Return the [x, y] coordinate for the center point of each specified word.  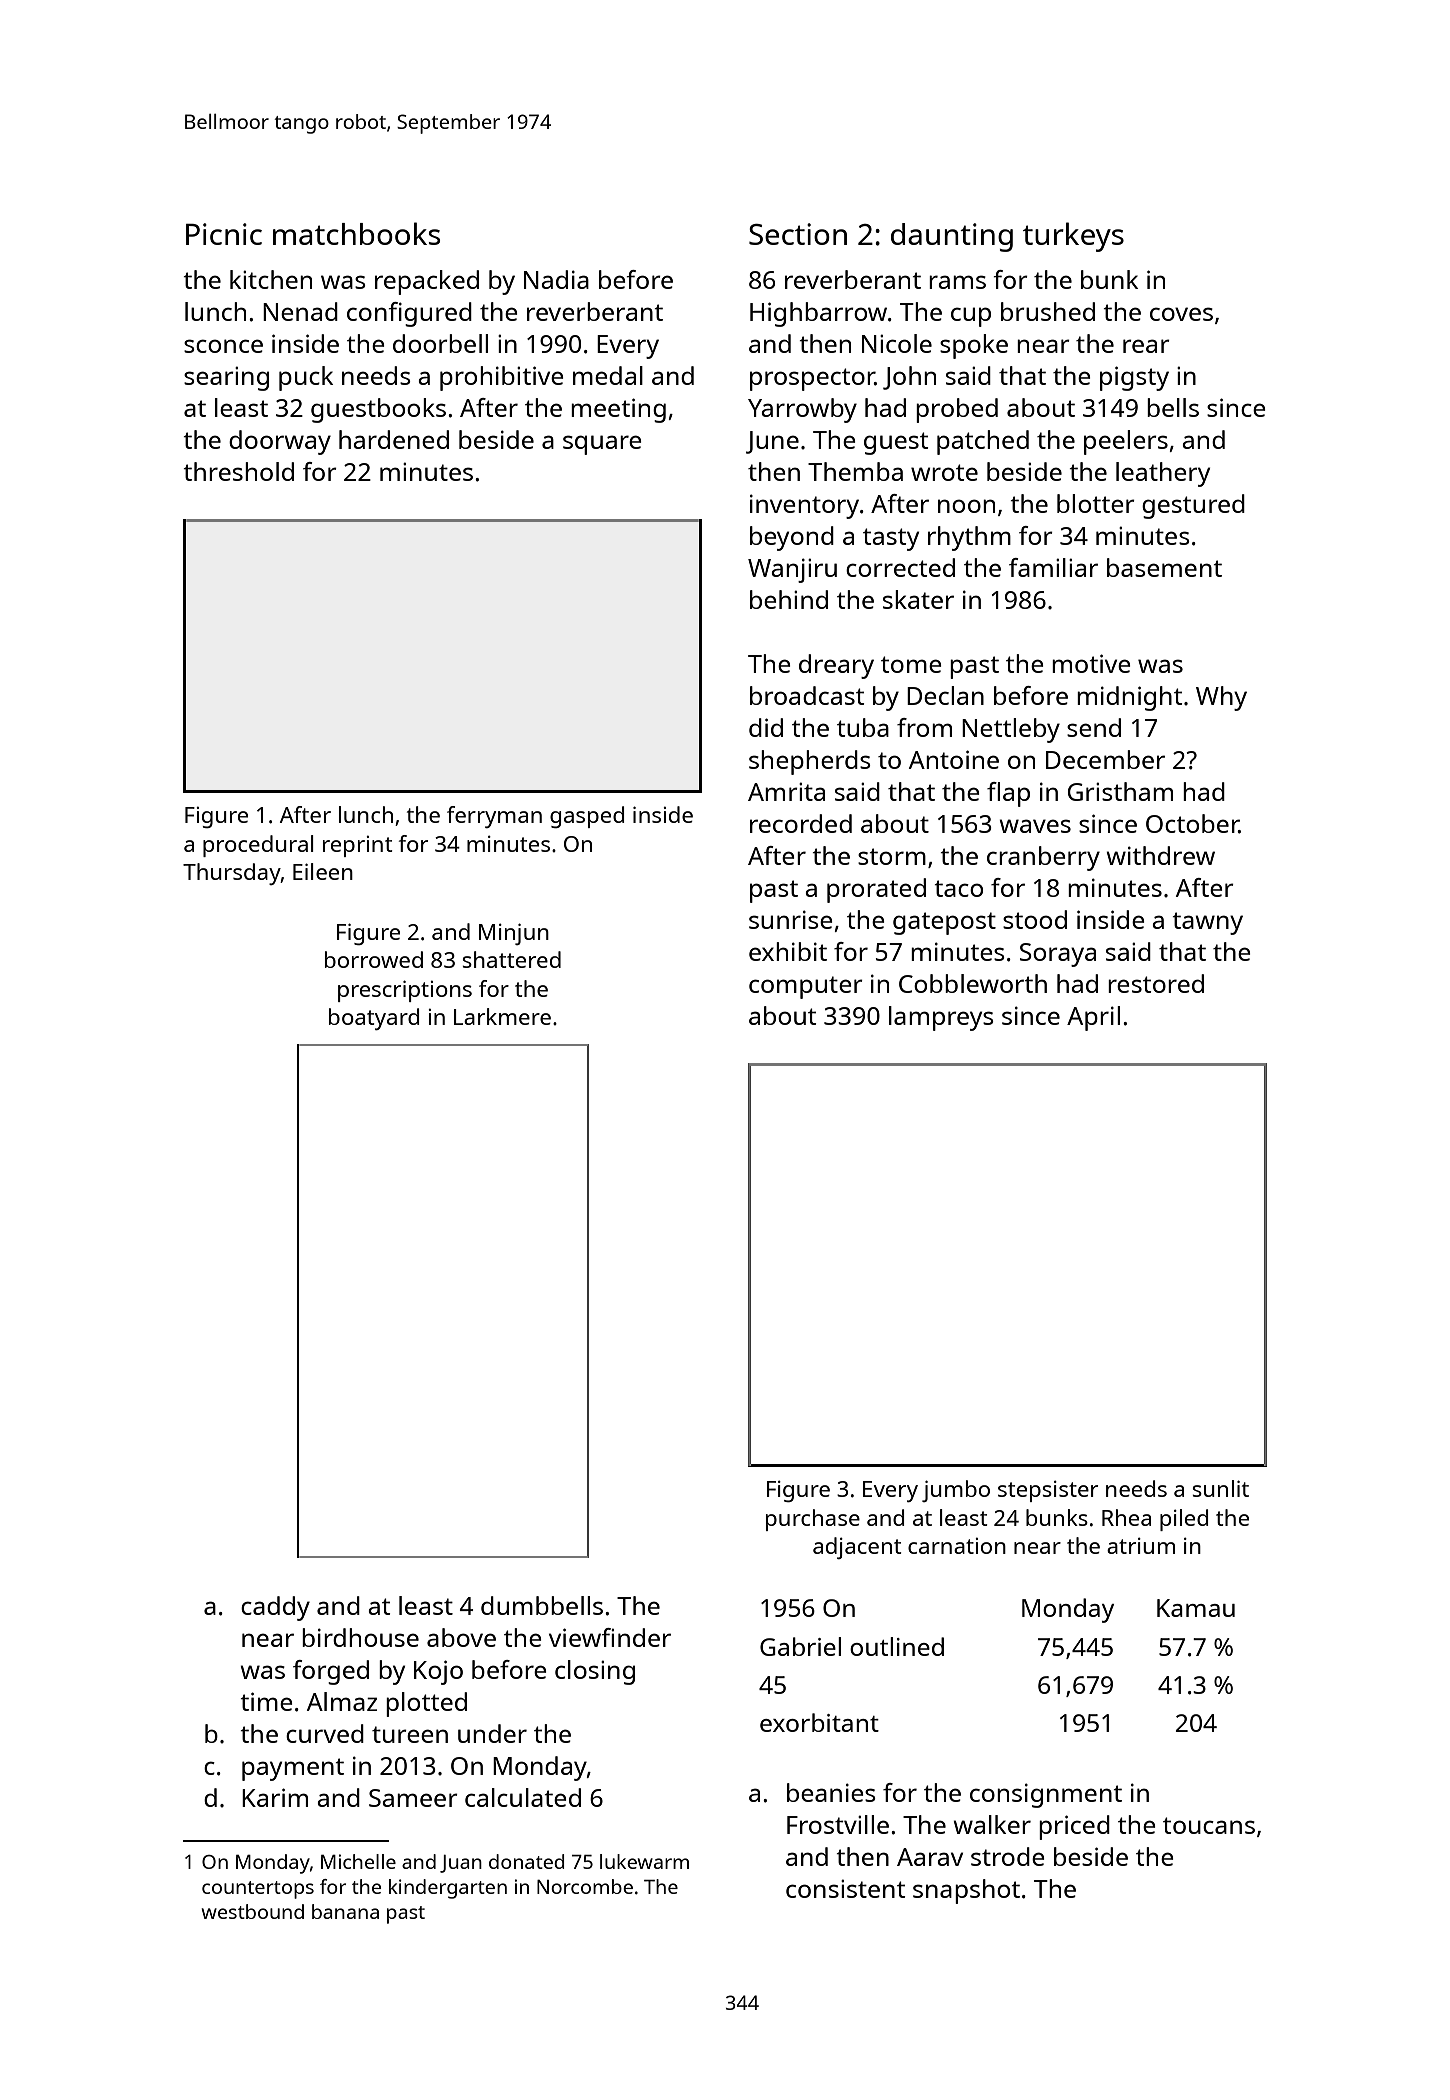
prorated [876, 890]
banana [345, 1911]
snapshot [966, 1891]
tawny [1207, 923]
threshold [238, 471]
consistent [846, 1888]
